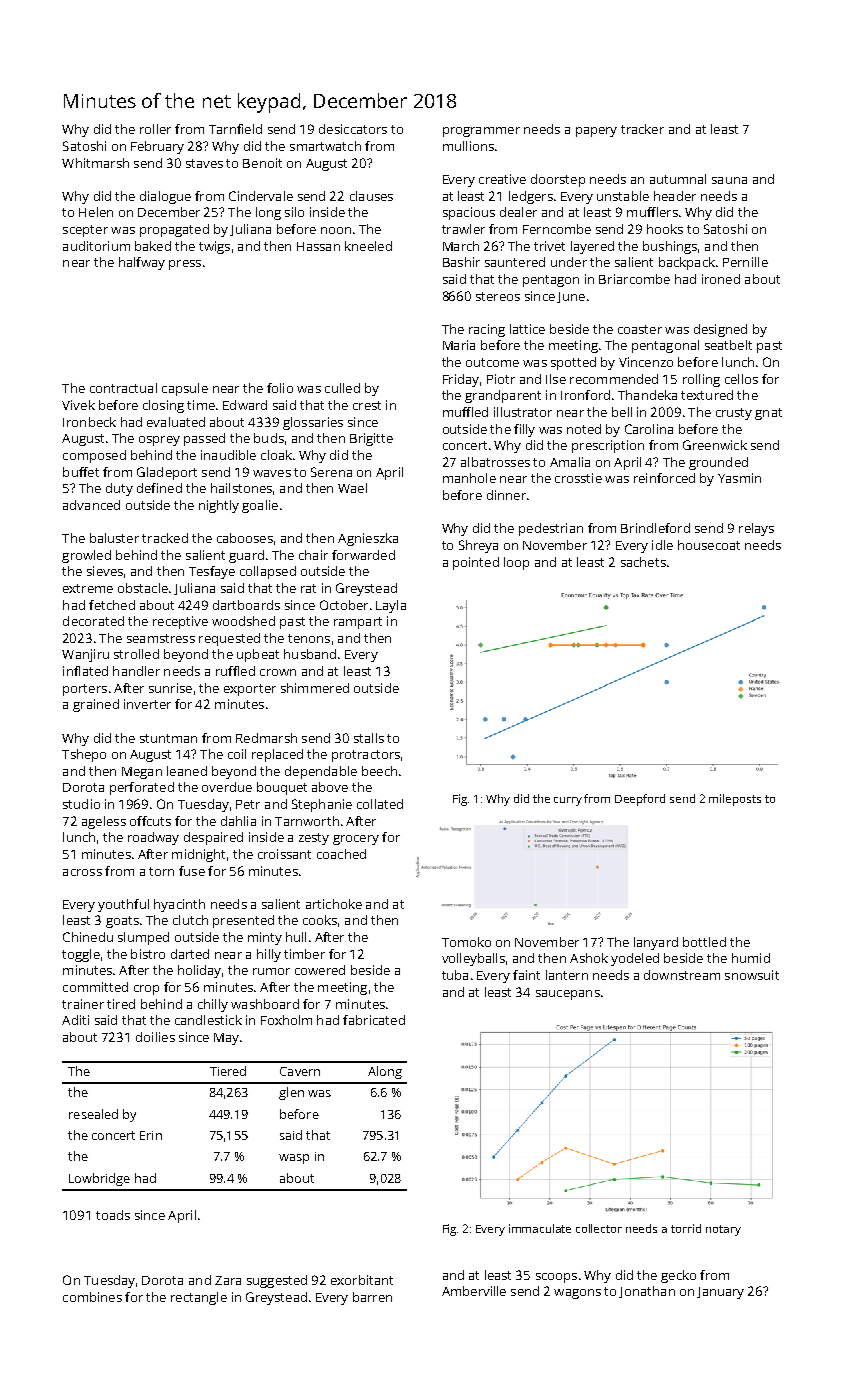 The height and width of the screenshot is (1400, 849). Describe the element at coordinates (709, 545) in the screenshot. I see `housecoat` at that location.
